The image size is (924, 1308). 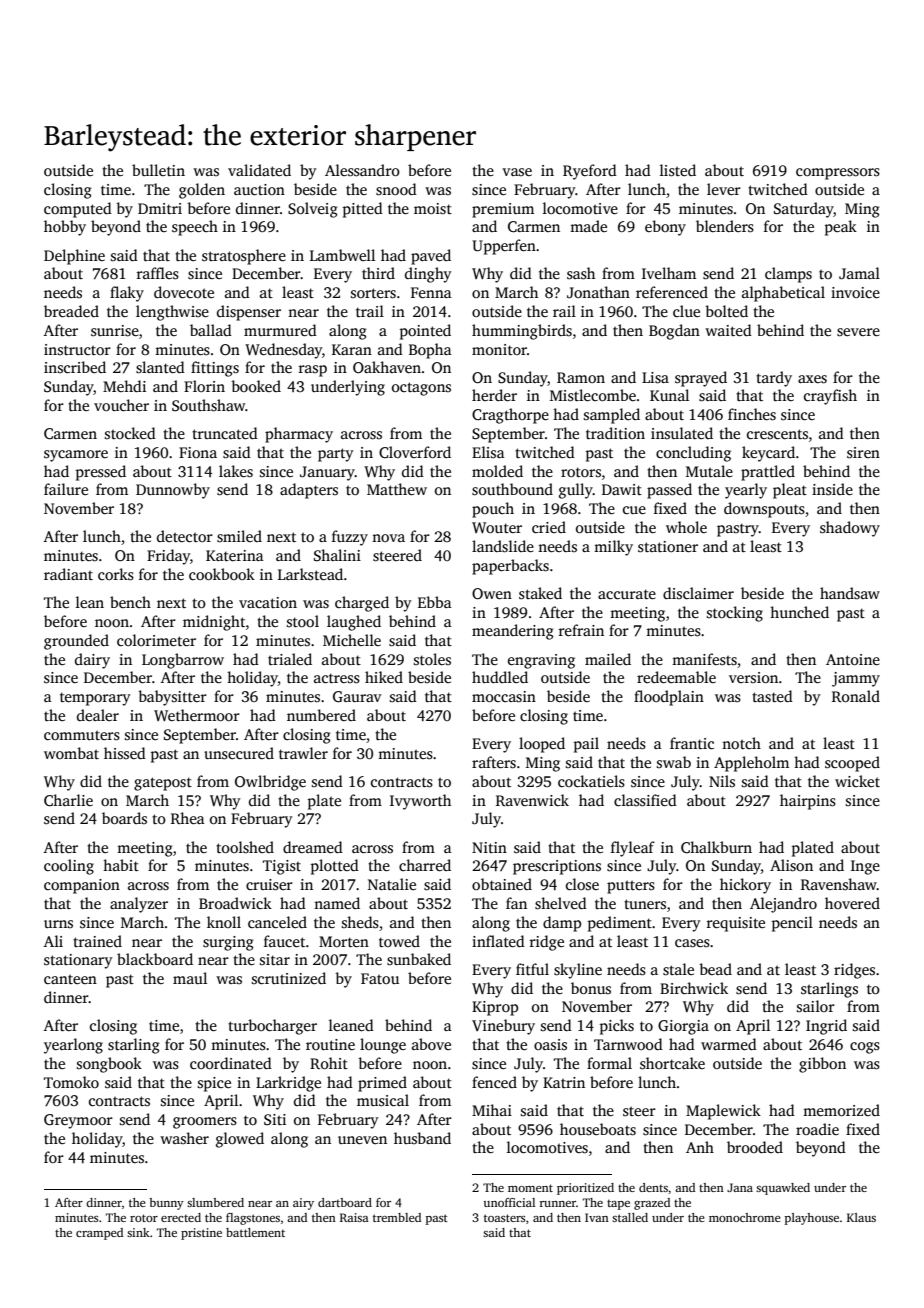 I want to click on Solveig, so click(x=313, y=210).
